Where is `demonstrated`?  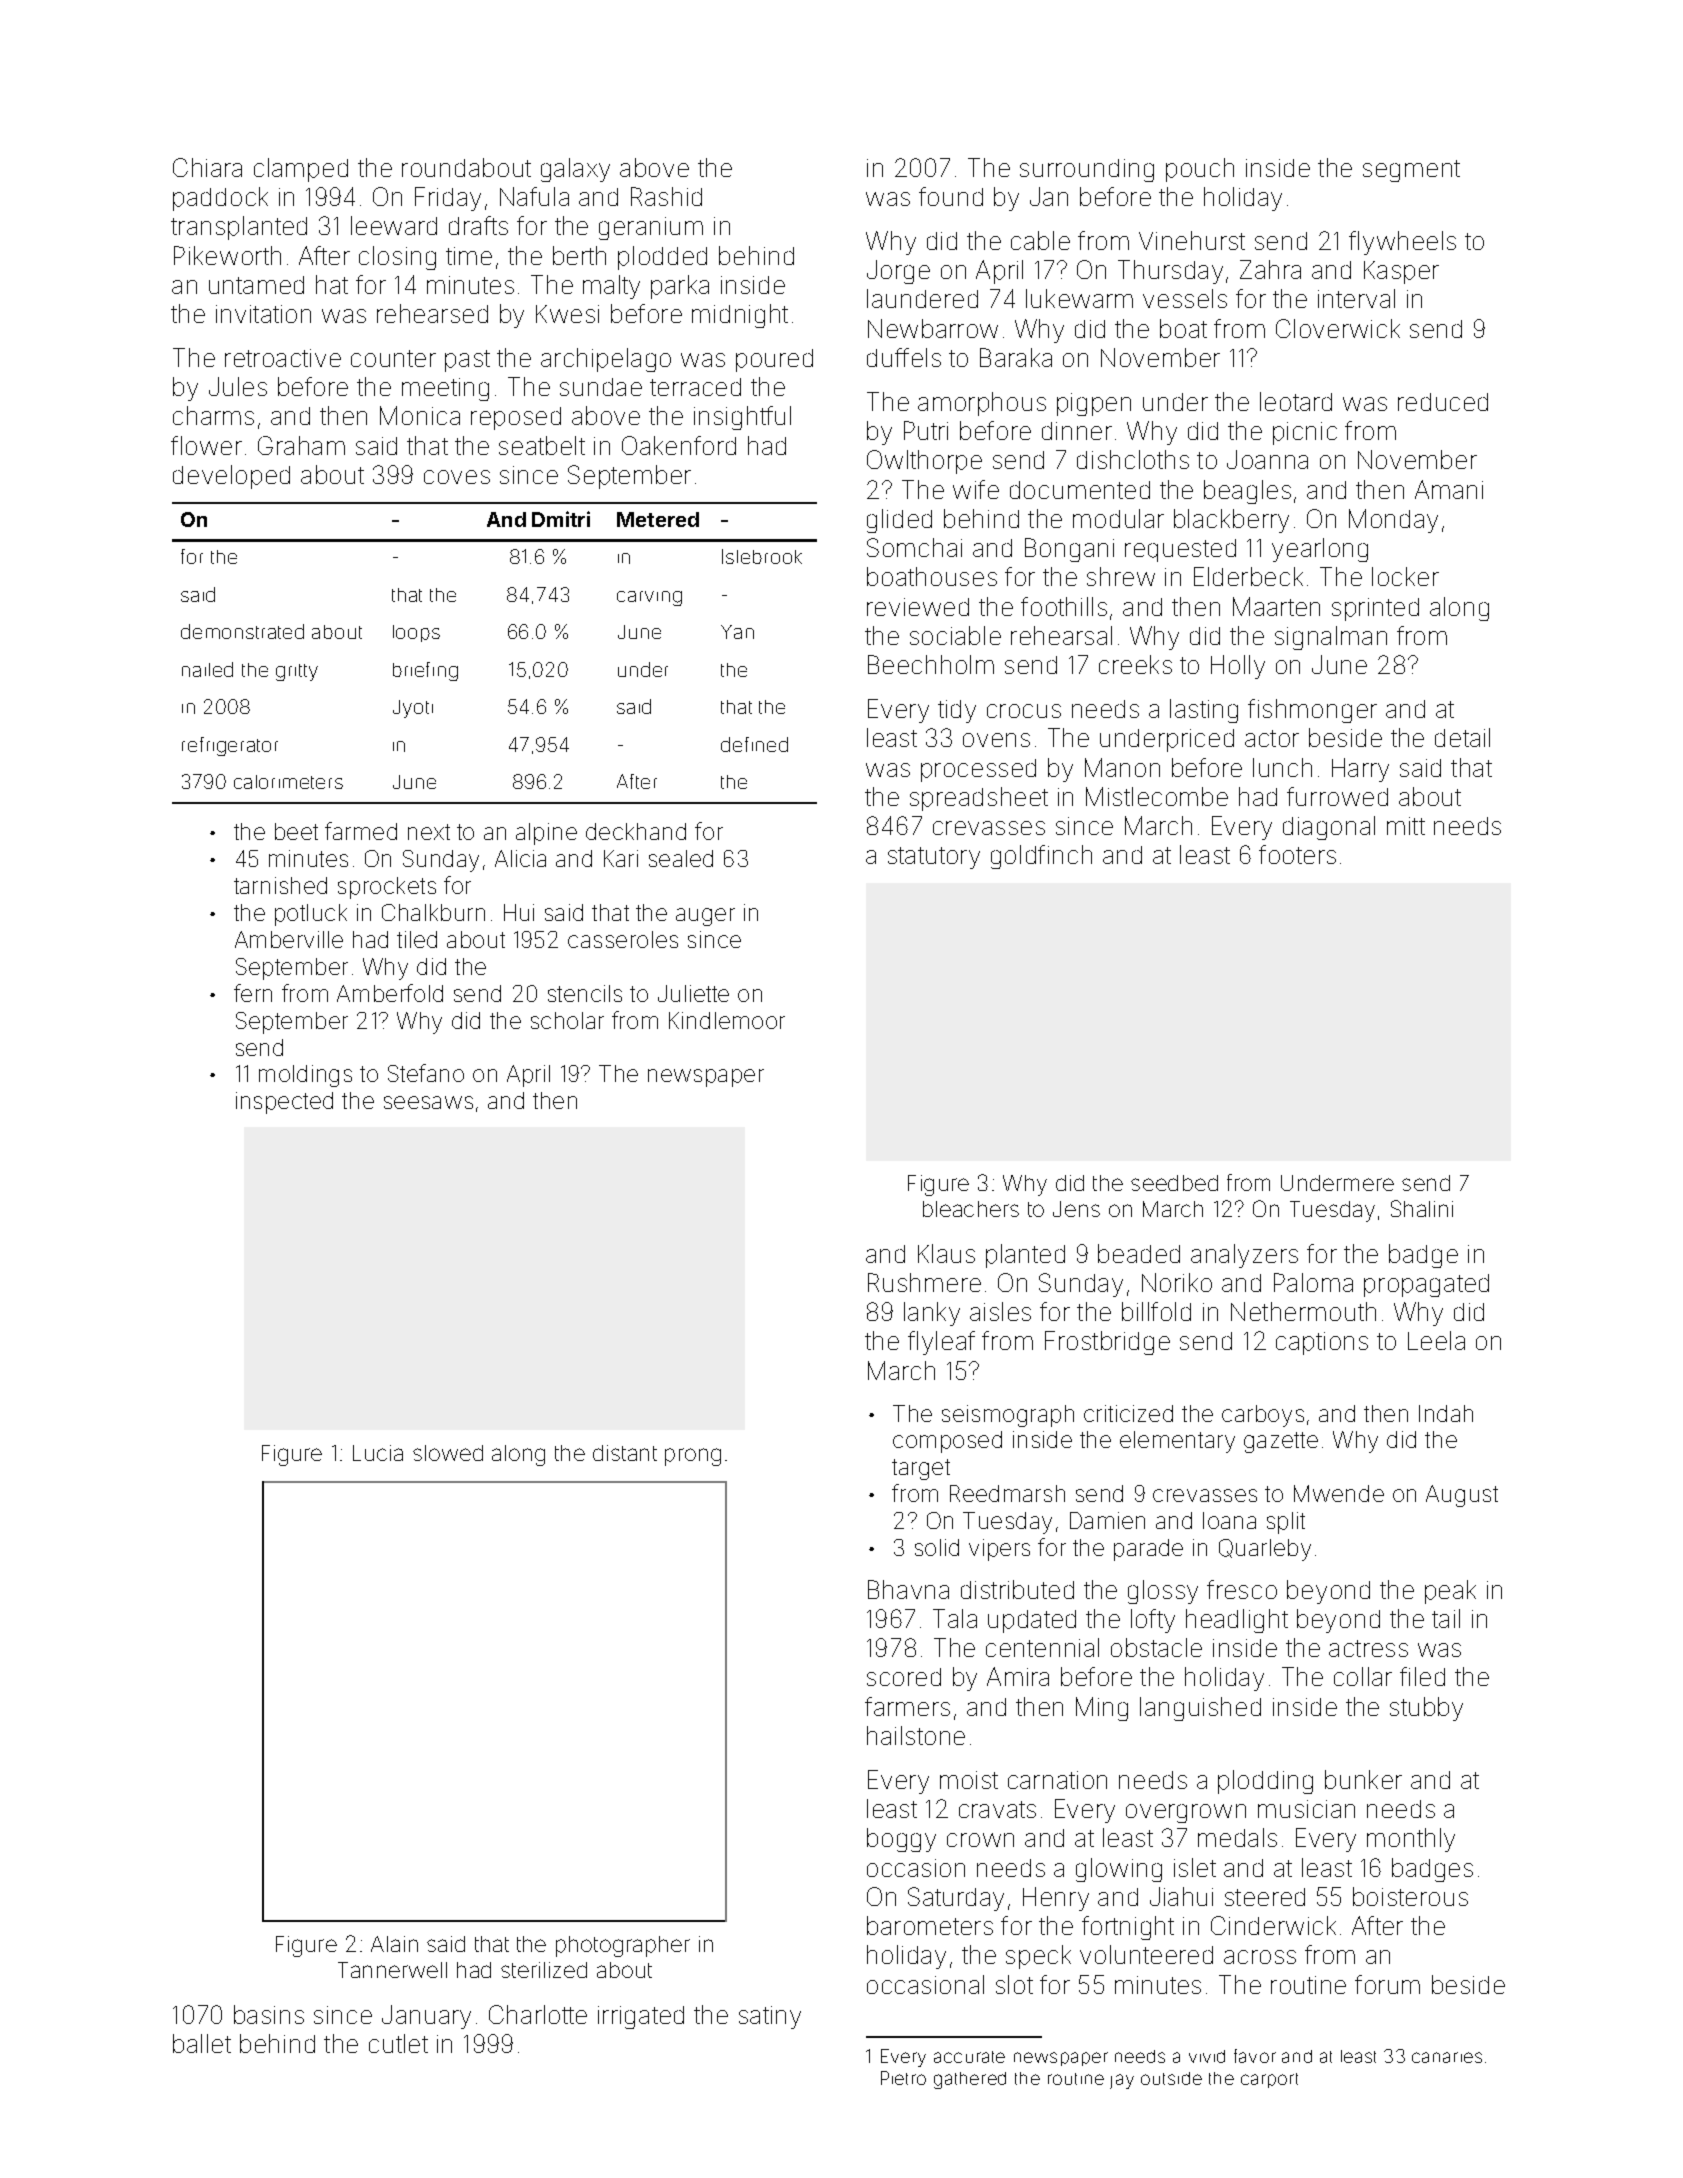 demonstrated is located at coordinates (242, 631).
